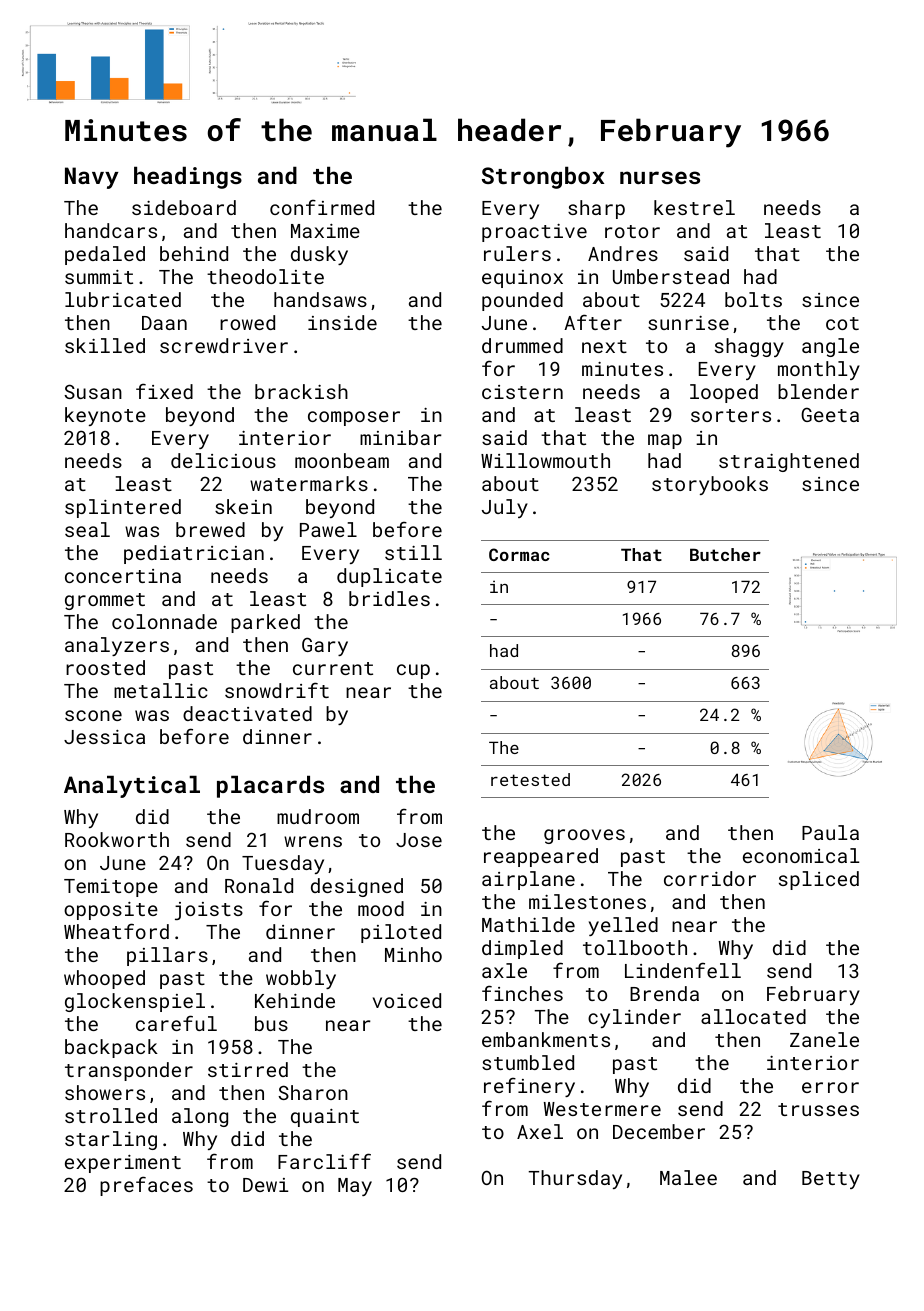  Describe the element at coordinates (530, 779) in the document. I see `retested` at that location.
